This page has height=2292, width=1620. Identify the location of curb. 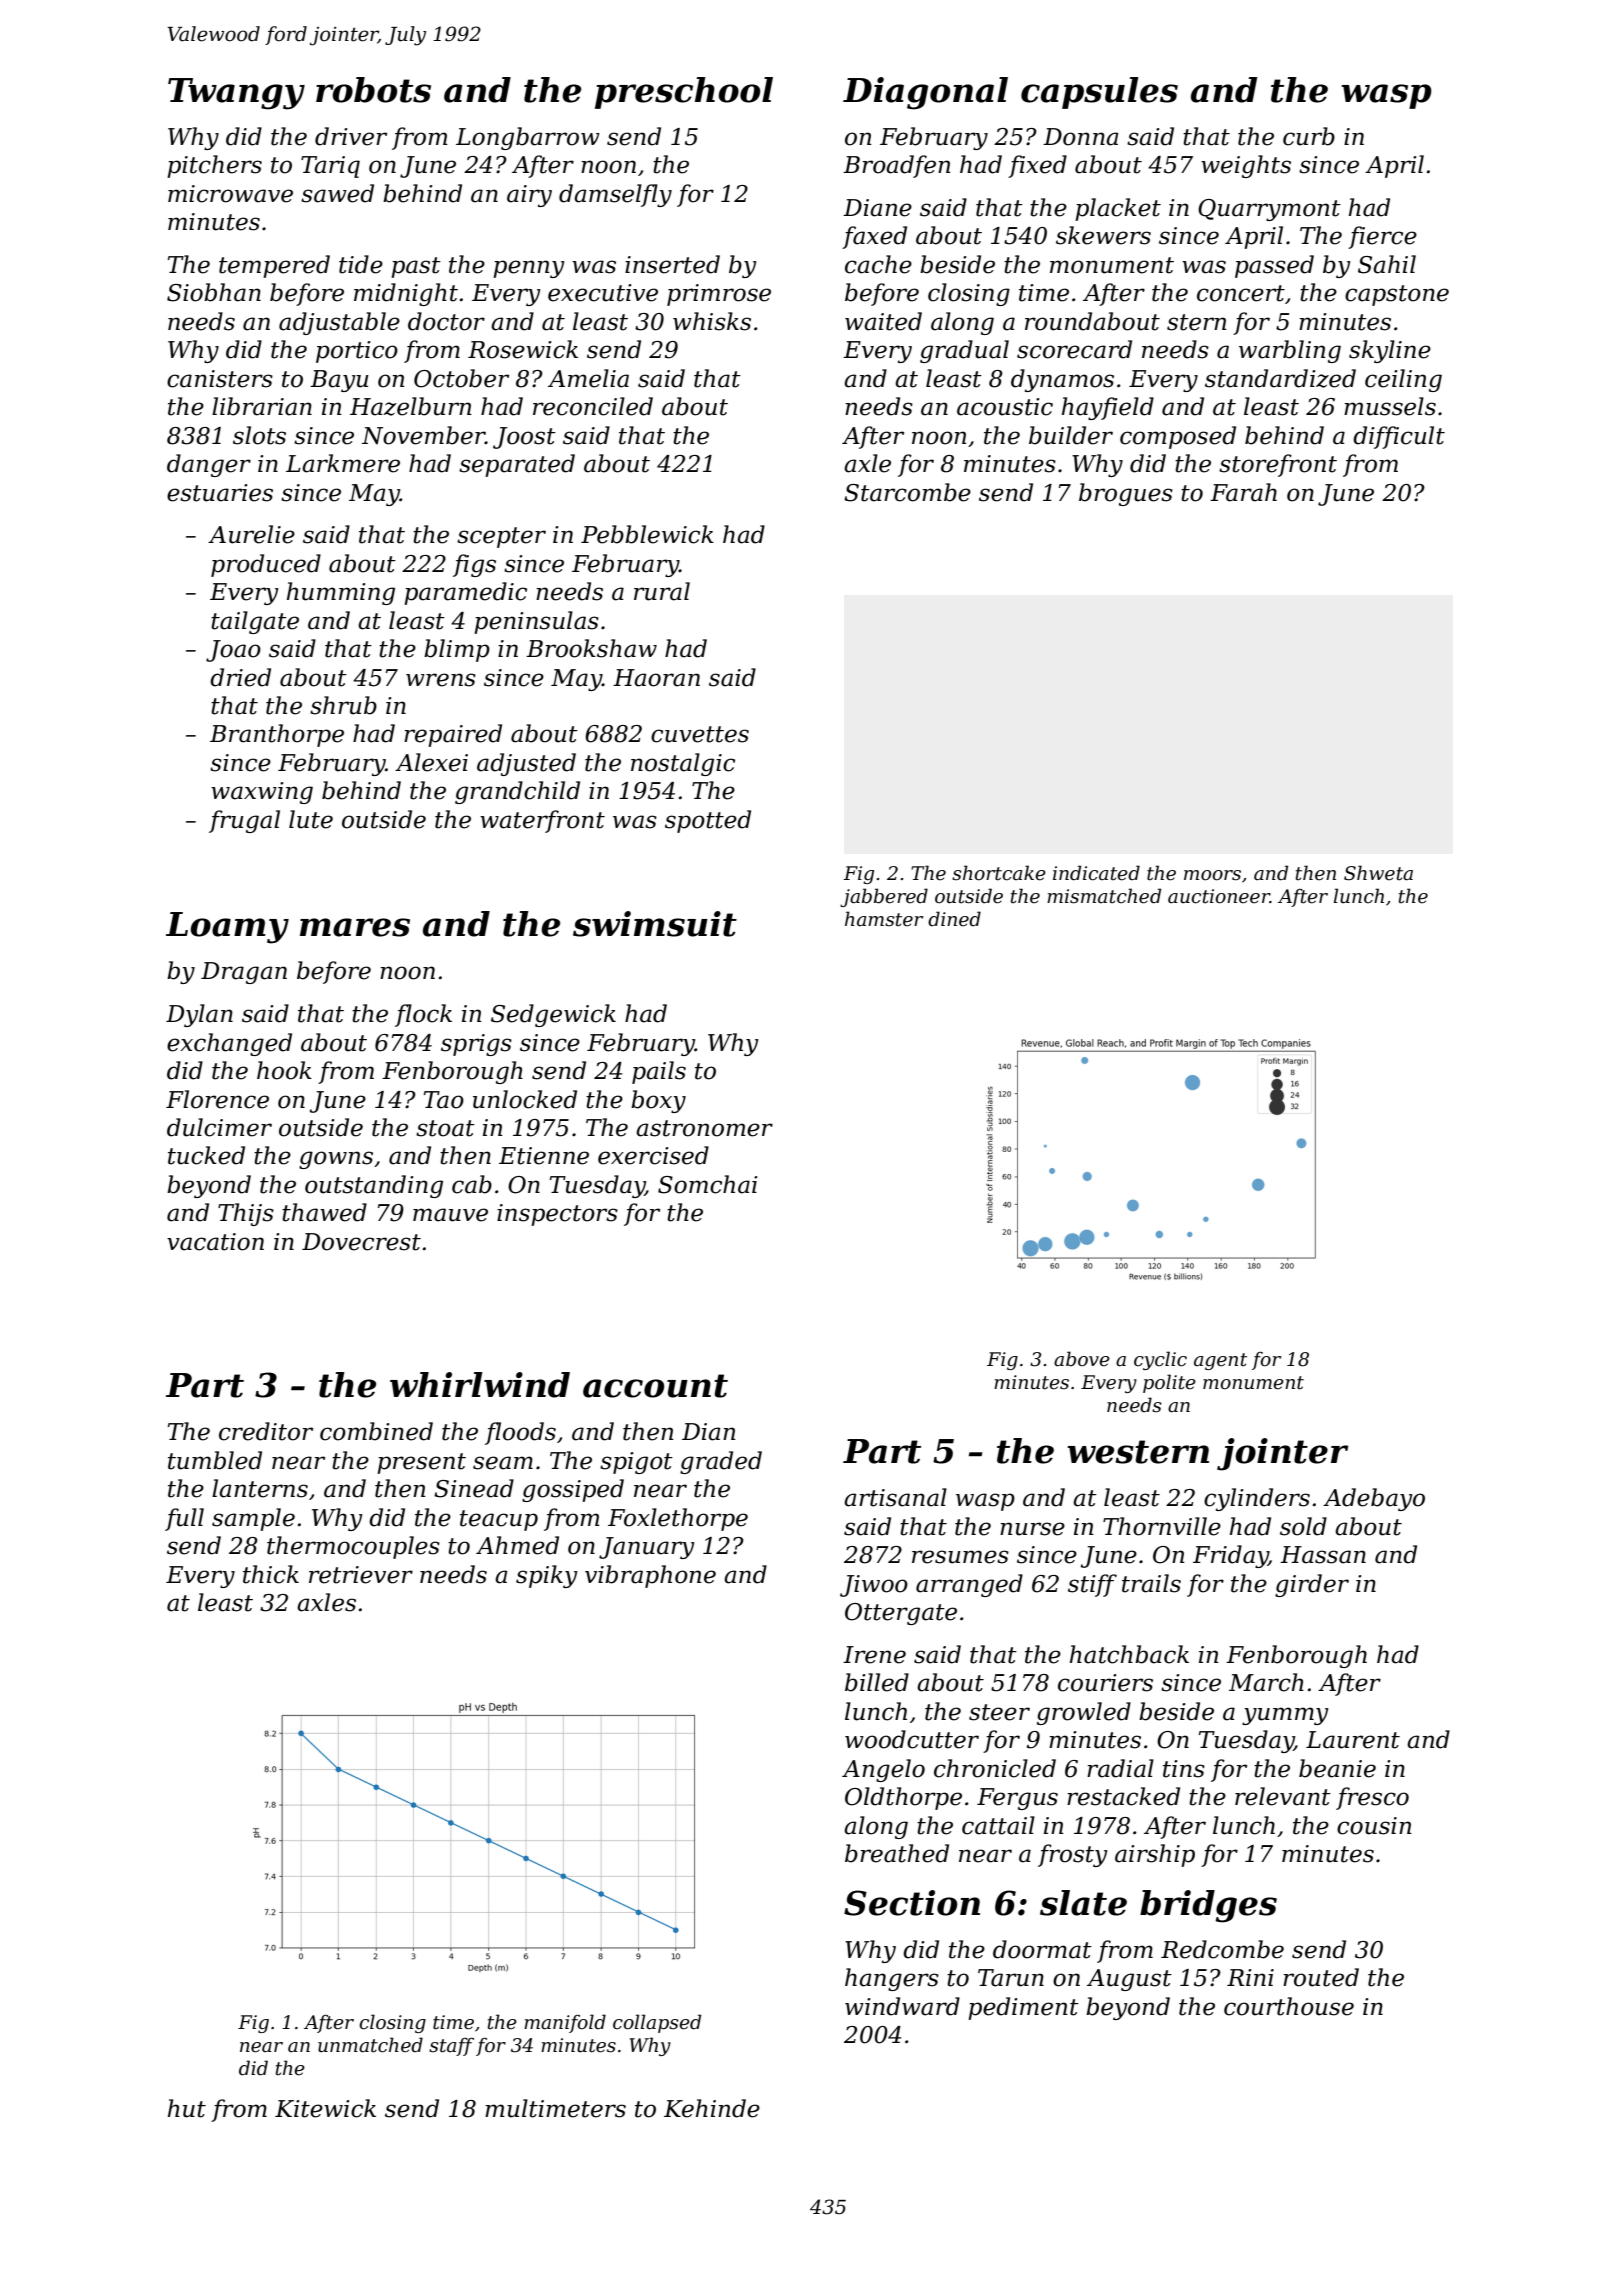
(1309, 136).
